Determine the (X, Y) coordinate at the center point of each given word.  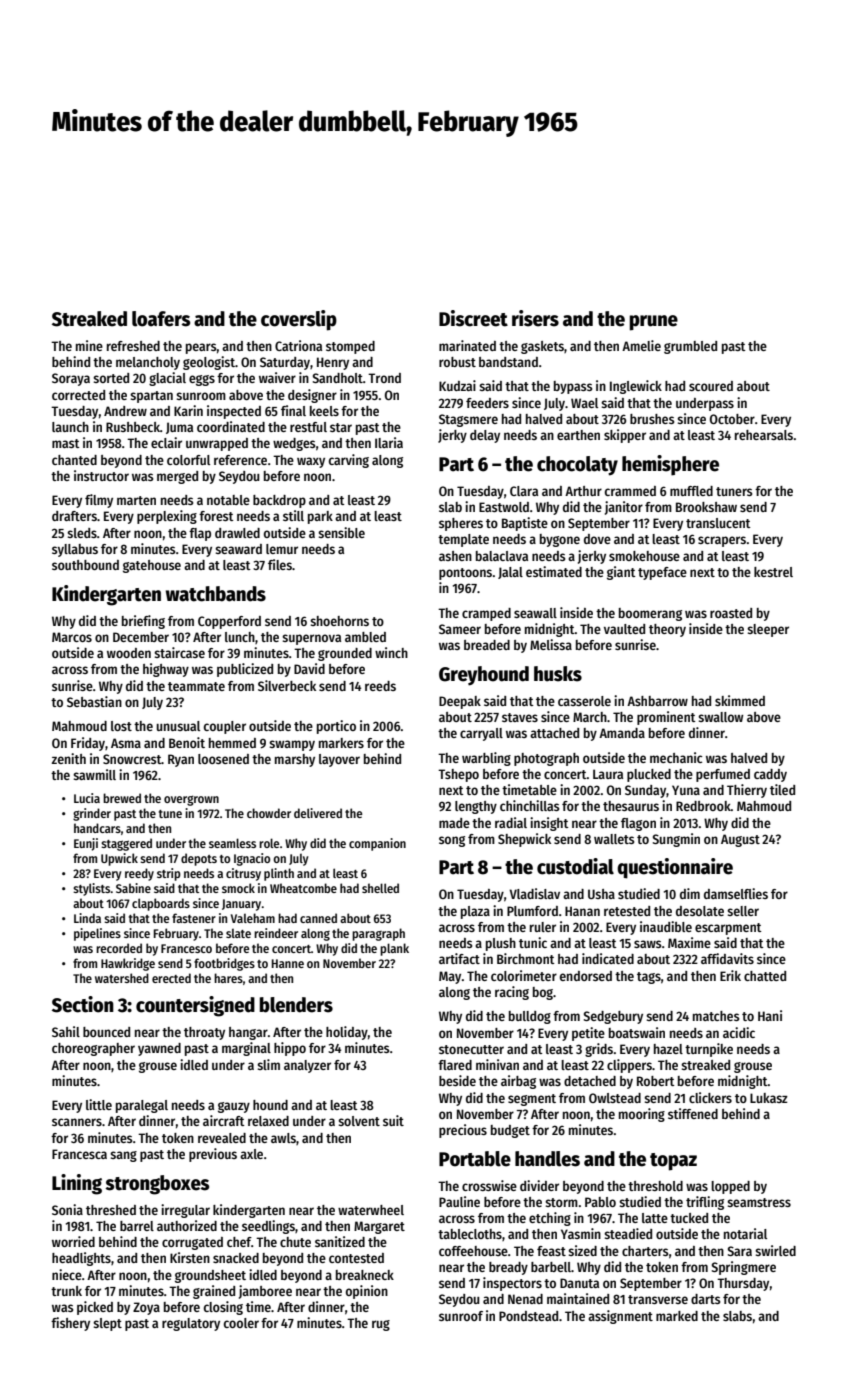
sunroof (461, 1316)
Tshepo (458, 775)
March (590, 717)
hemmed (232, 743)
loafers (161, 319)
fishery (70, 1324)
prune (653, 323)
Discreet (473, 318)
